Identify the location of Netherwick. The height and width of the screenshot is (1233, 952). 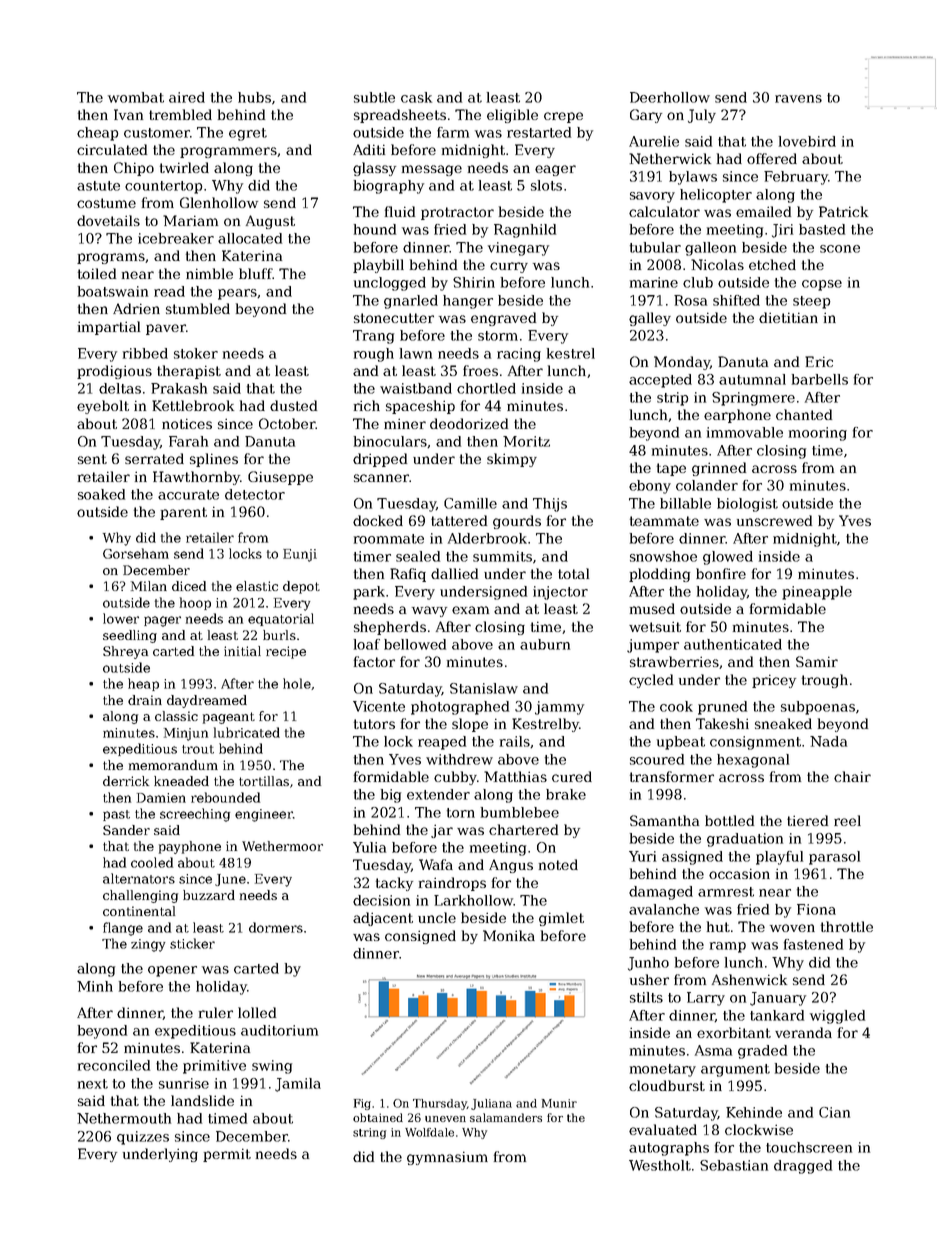
(670, 158).
